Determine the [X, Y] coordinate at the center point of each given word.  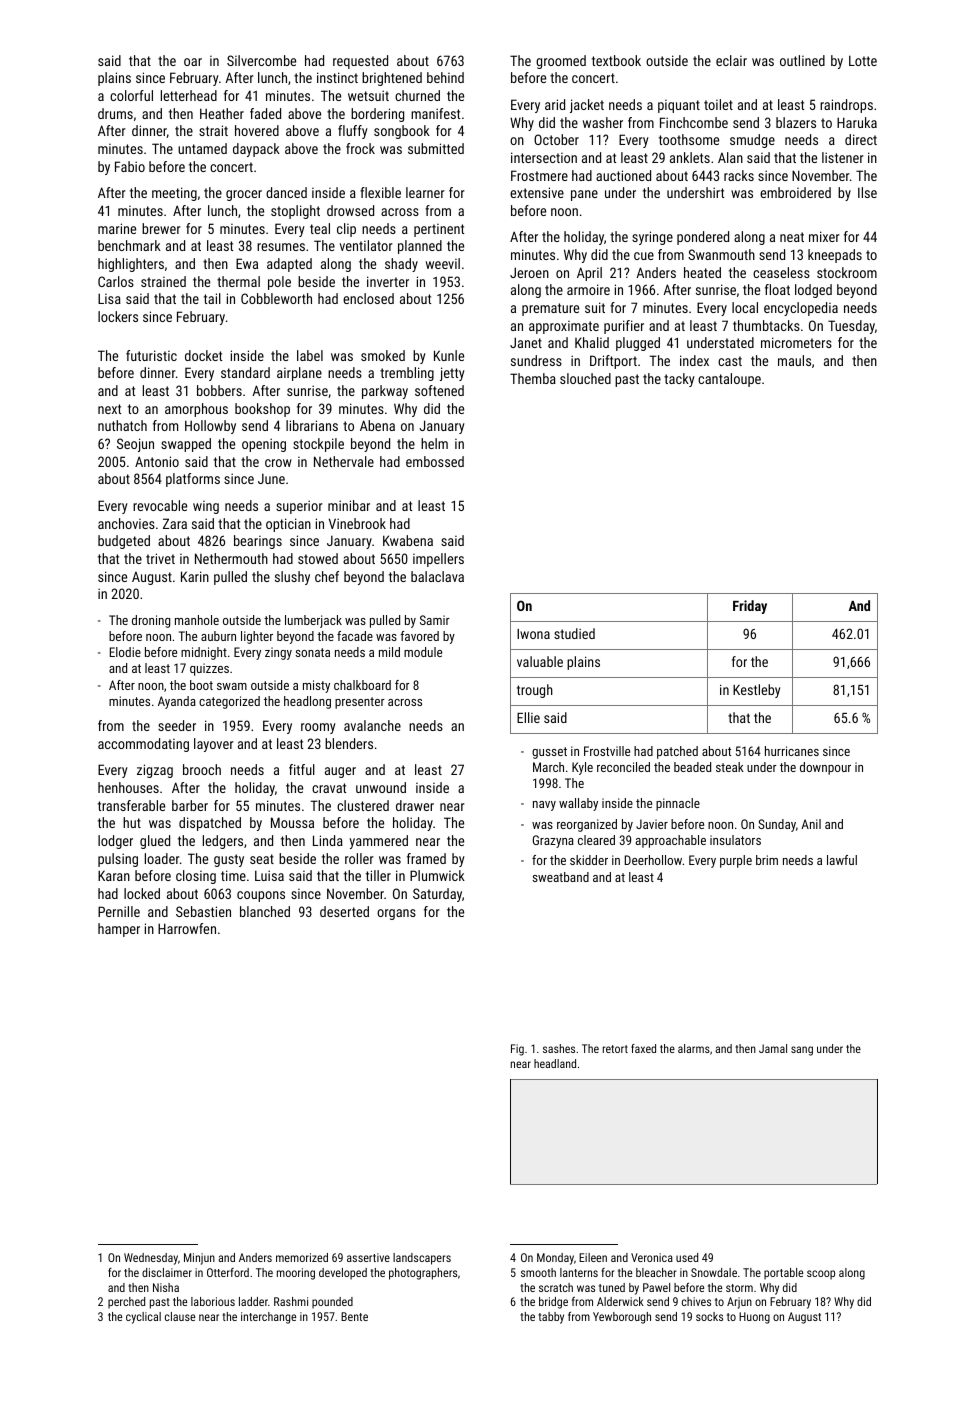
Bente [354, 1316]
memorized [302, 1257]
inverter [388, 281]
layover [214, 745]
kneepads [835, 256]
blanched [265, 911]
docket [203, 355]
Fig [517, 1050]
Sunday [777, 825]
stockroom [847, 272]
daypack [256, 150]
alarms [694, 1048]
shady [401, 265]
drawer [415, 805]
